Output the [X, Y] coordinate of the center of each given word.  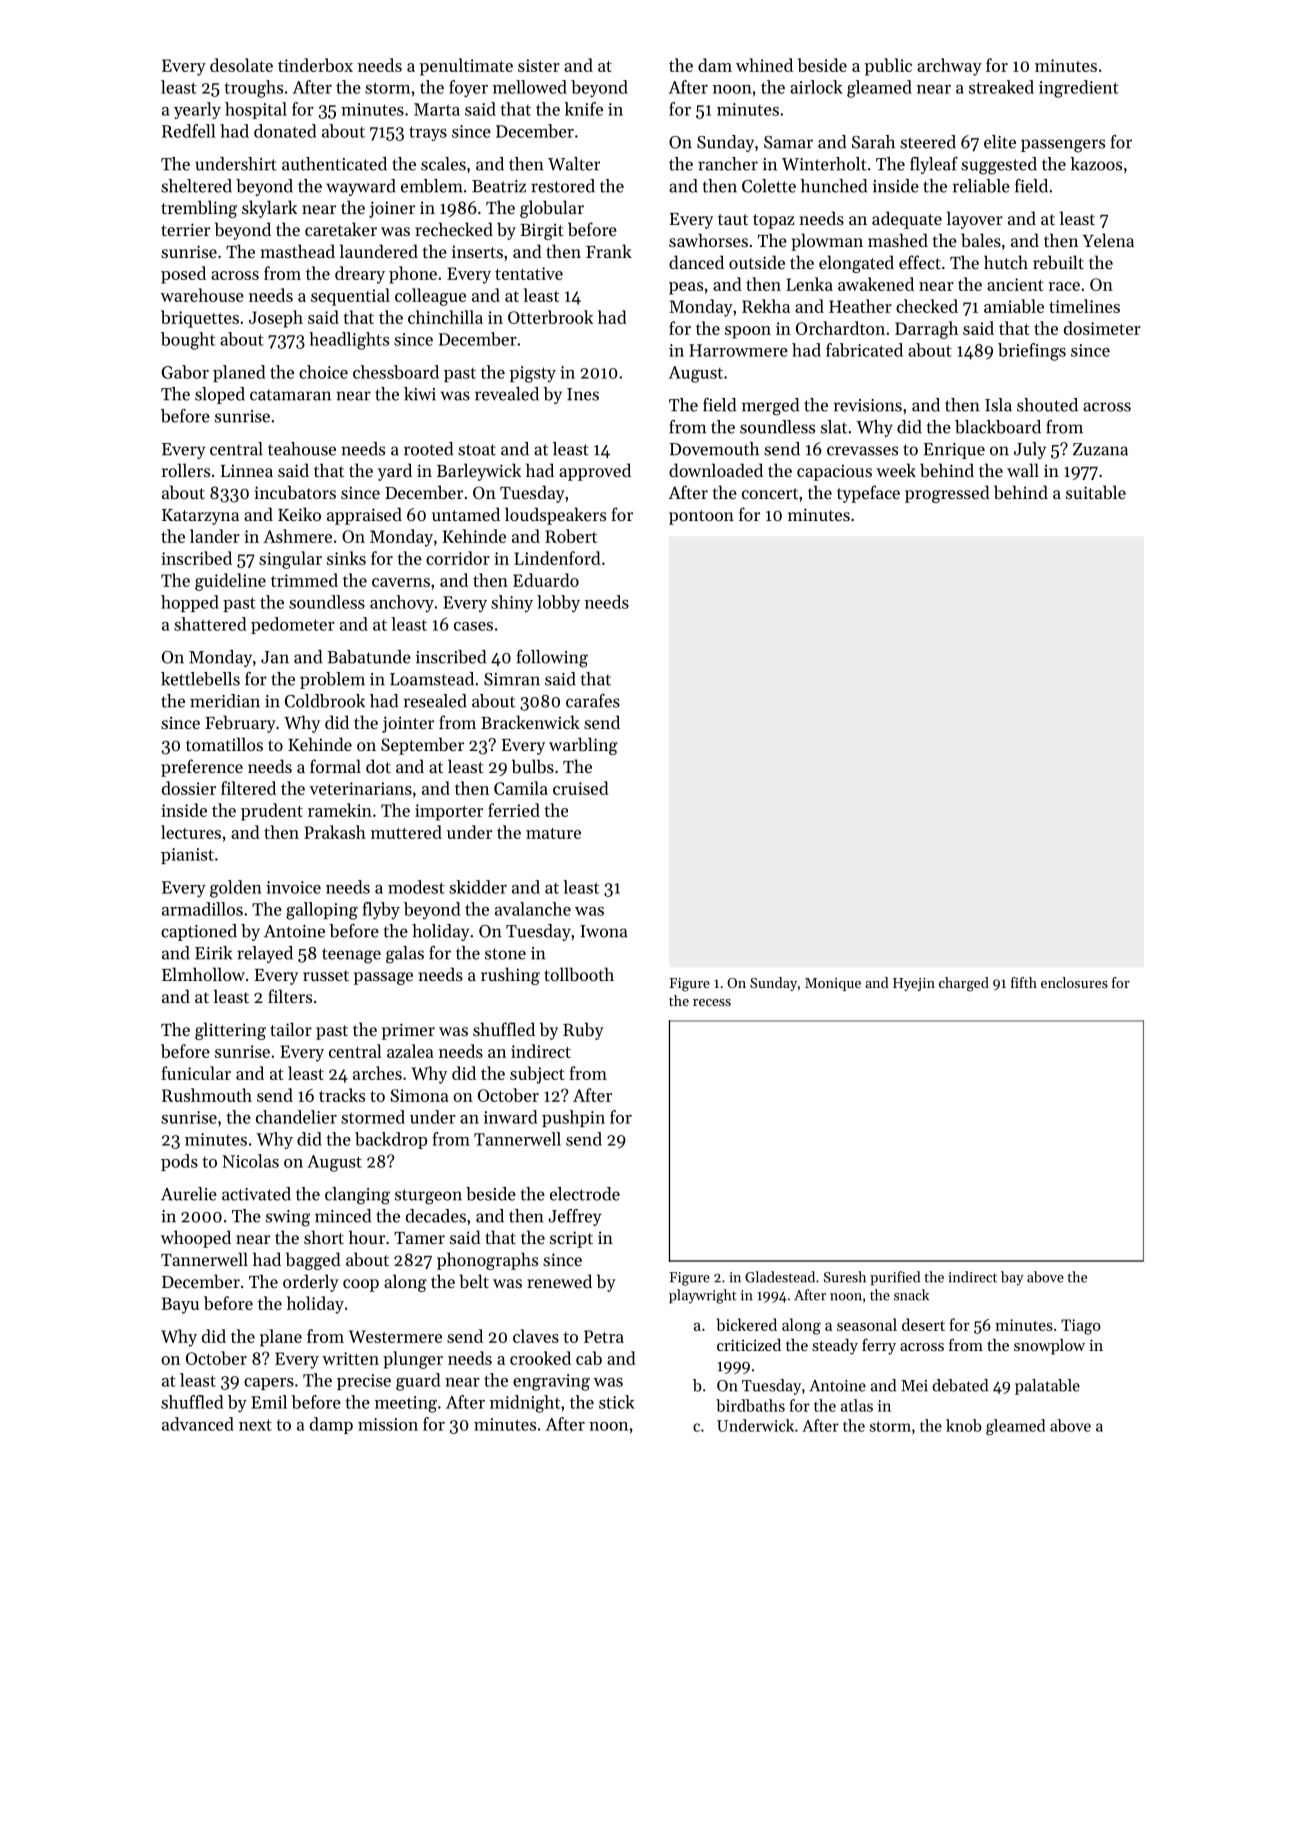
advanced [198, 1424]
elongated [856, 264]
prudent [272, 812]
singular [290, 560]
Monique [833, 984]
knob [964, 1425]
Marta [437, 109]
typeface [868, 494]
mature [553, 833]
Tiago [1081, 1327]
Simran [512, 679]
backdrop [391, 1140]
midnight [525, 1404]
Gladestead [780, 1277]
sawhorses [708, 240]
